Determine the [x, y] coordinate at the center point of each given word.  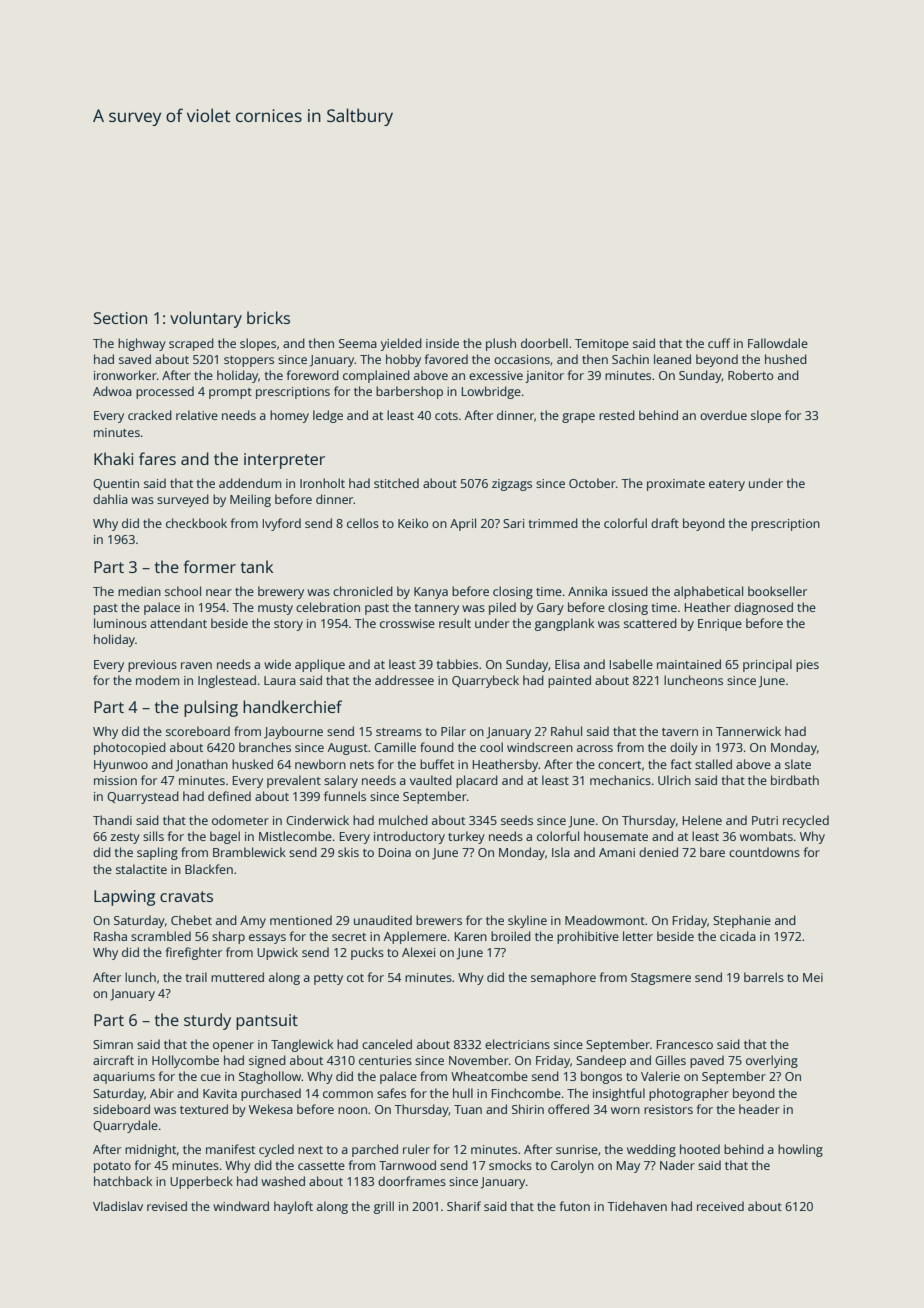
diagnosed [763, 608]
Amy [253, 922]
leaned [672, 359]
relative [197, 415]
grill [384, 1207]
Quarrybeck [485, 681]
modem [158, 680]
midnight [150, 1150]
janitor [544, 377]
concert [619, 765]
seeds [517, 820]
